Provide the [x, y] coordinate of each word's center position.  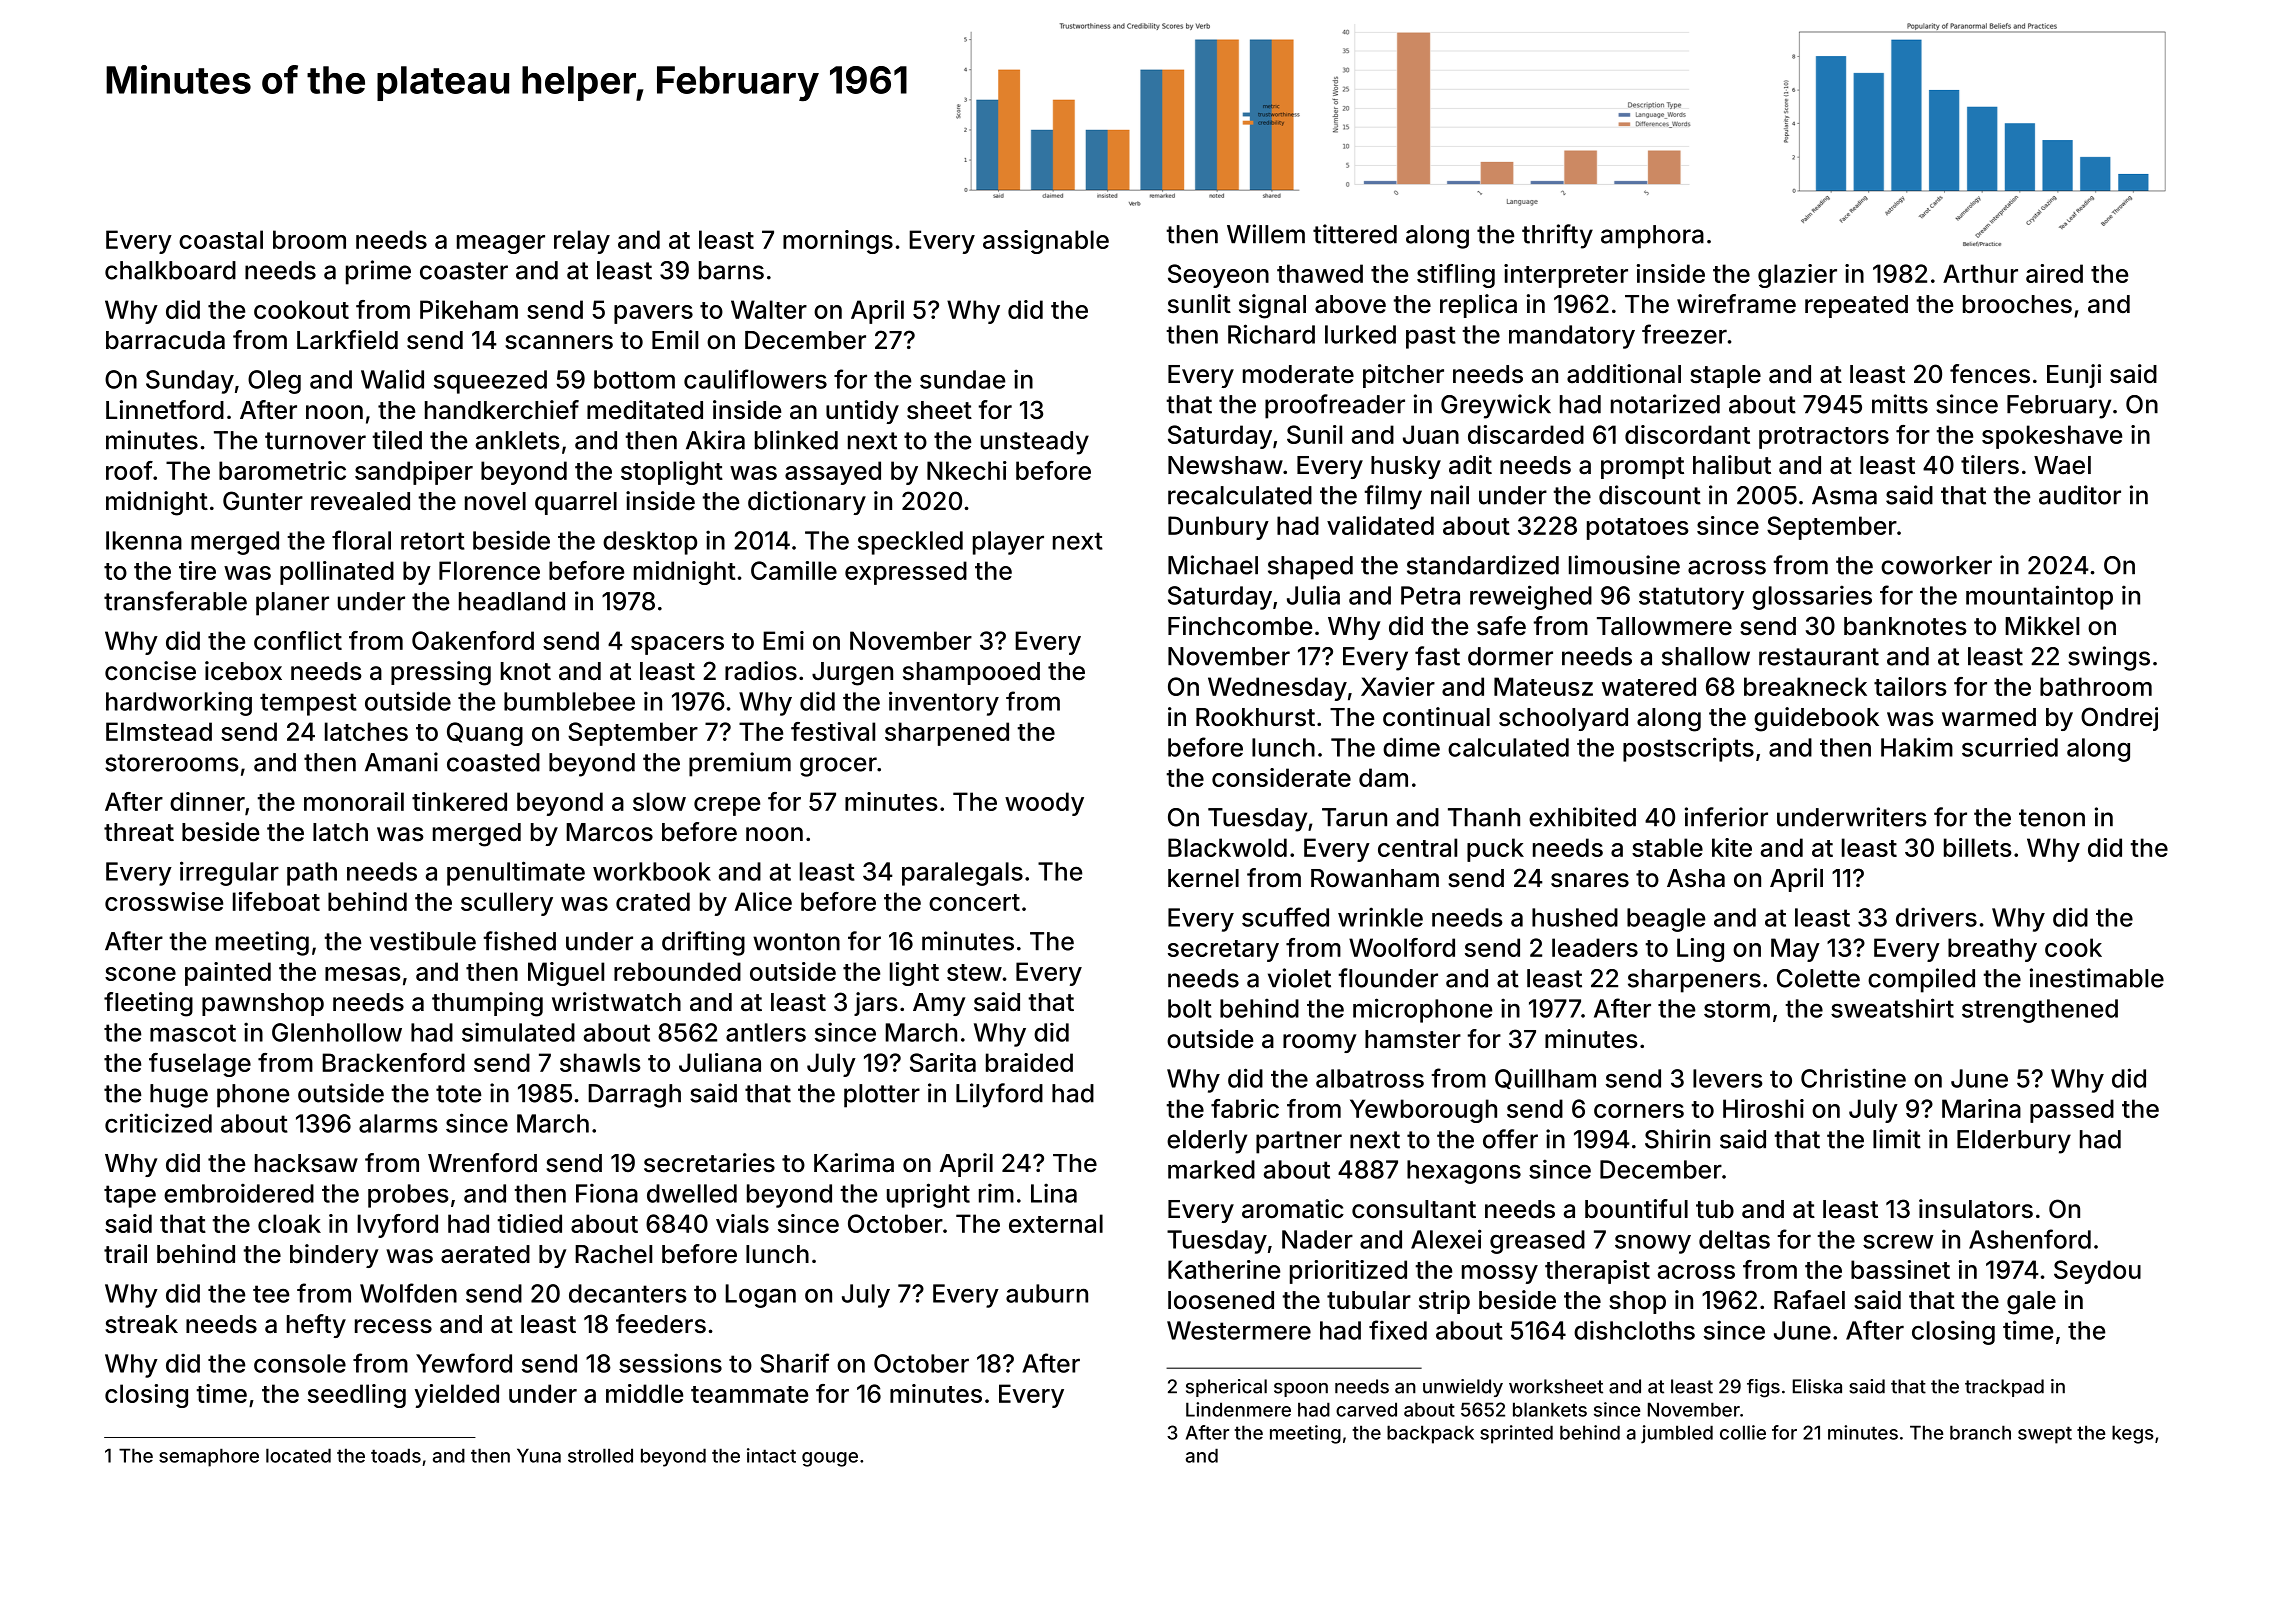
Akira [715, 440]
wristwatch [616, 1002]
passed [2072, 1111]
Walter [769, 309]
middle [644, 1393]
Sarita [943, 1062]
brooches [2017, 304]
